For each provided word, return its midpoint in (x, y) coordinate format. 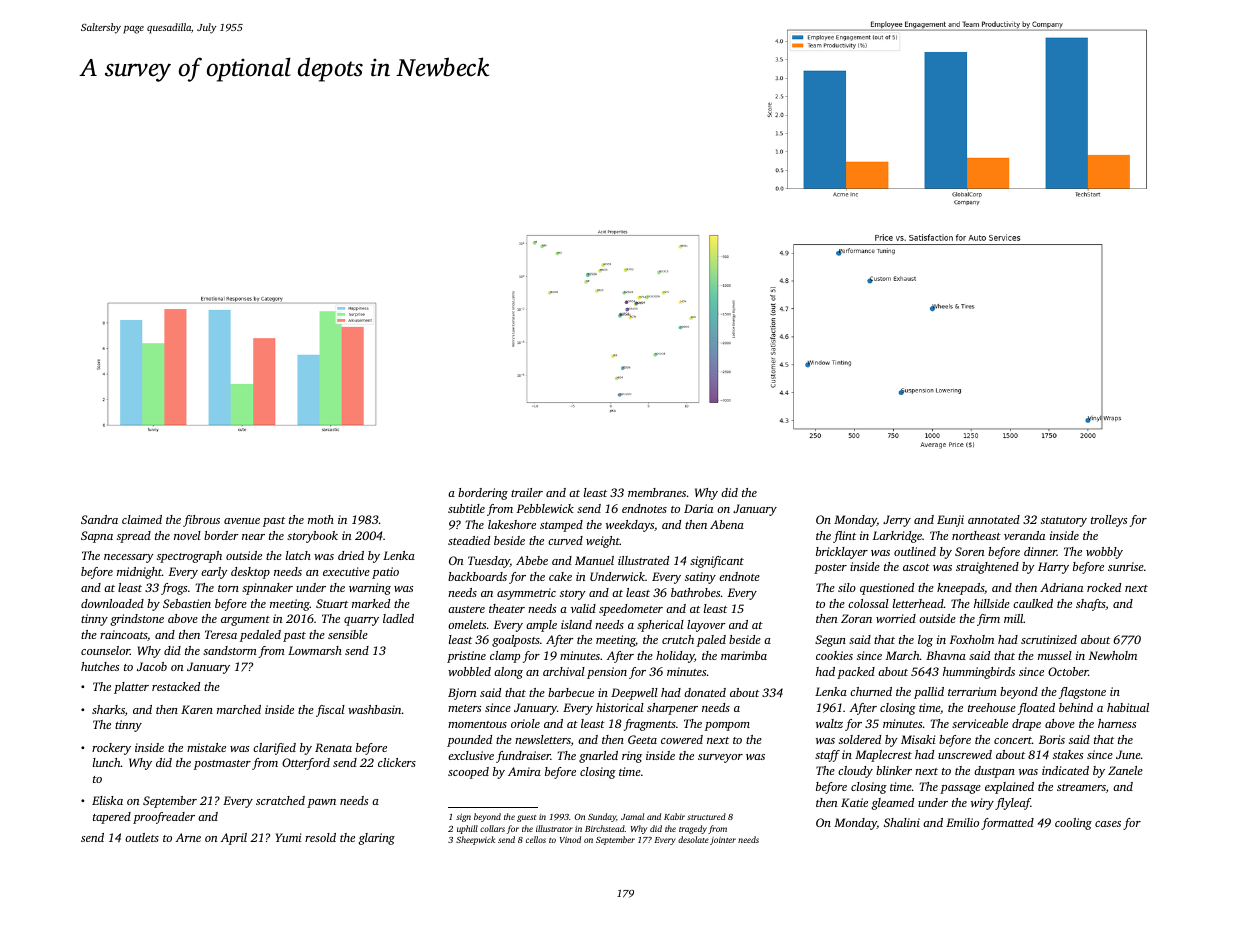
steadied (469, 540)
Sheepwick (475, 840)
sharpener (672, 709)
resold (320, 837)
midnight (139, 573)
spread (134, 537)
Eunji (950, 521)
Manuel (594, 560)
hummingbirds (979, 673)
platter (131, 688)
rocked (1104, 587)
